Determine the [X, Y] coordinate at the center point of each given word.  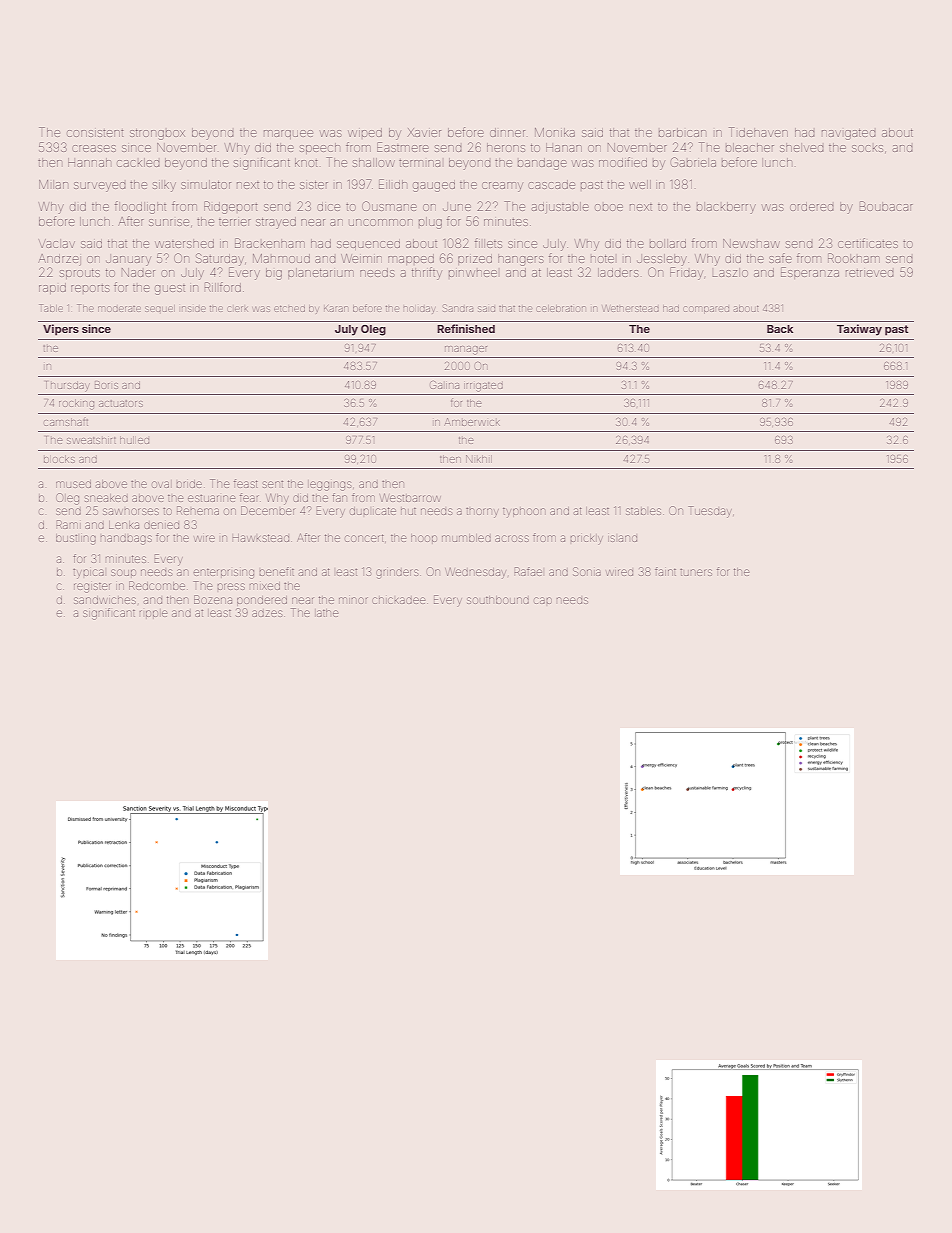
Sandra [458, 308]
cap [543, 600]
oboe [609, 207]
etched [289, 309]
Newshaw [751, 243]
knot [306, 162]
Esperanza [810, 273]
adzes [267, 613]
